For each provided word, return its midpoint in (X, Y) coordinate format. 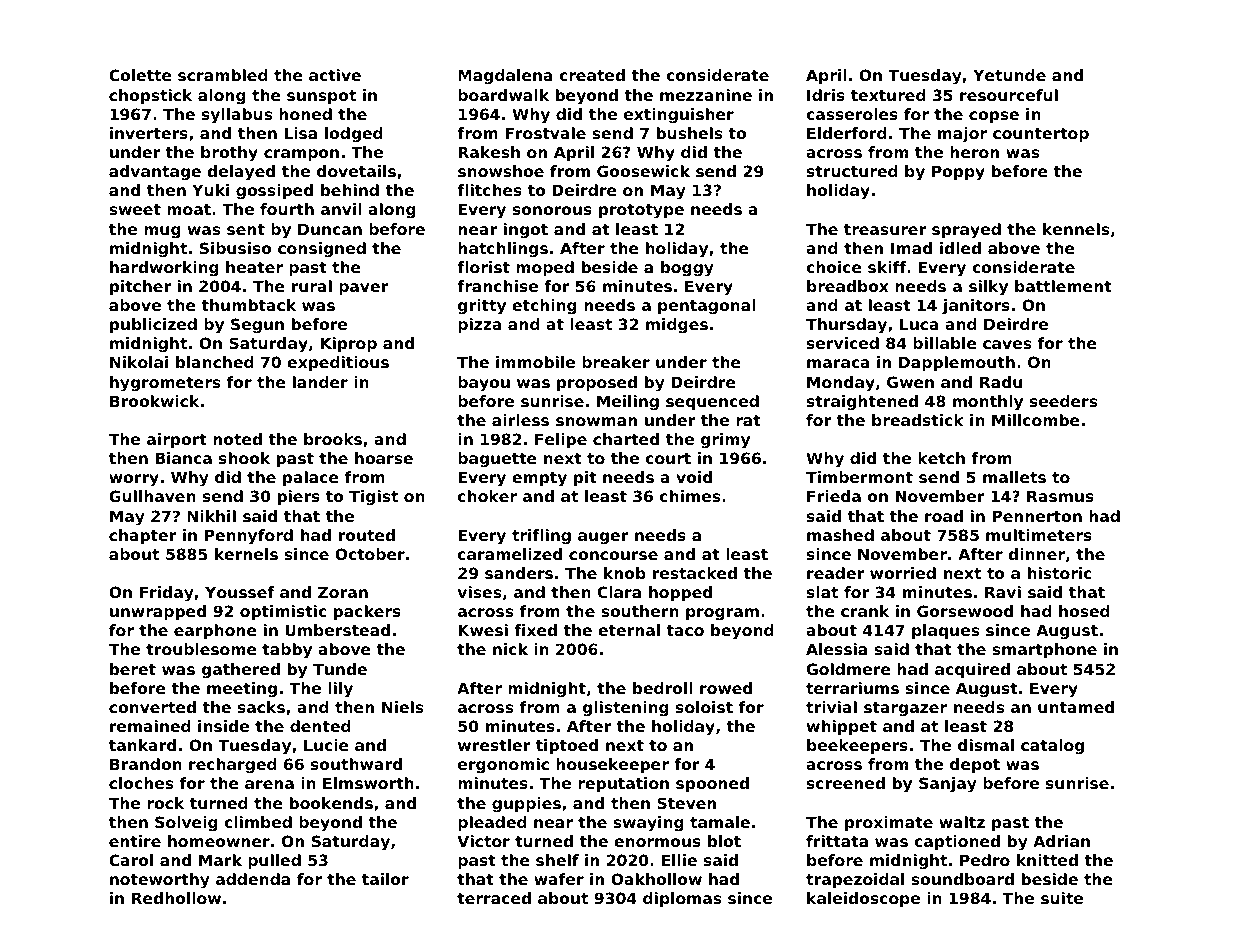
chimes (690, 496)
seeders (1063, 401)
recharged (233, 766)
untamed (1076, 707)
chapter (142, 536)
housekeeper (612, 765)
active (335, 75)
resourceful (1009, 95)
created (592, 75)
